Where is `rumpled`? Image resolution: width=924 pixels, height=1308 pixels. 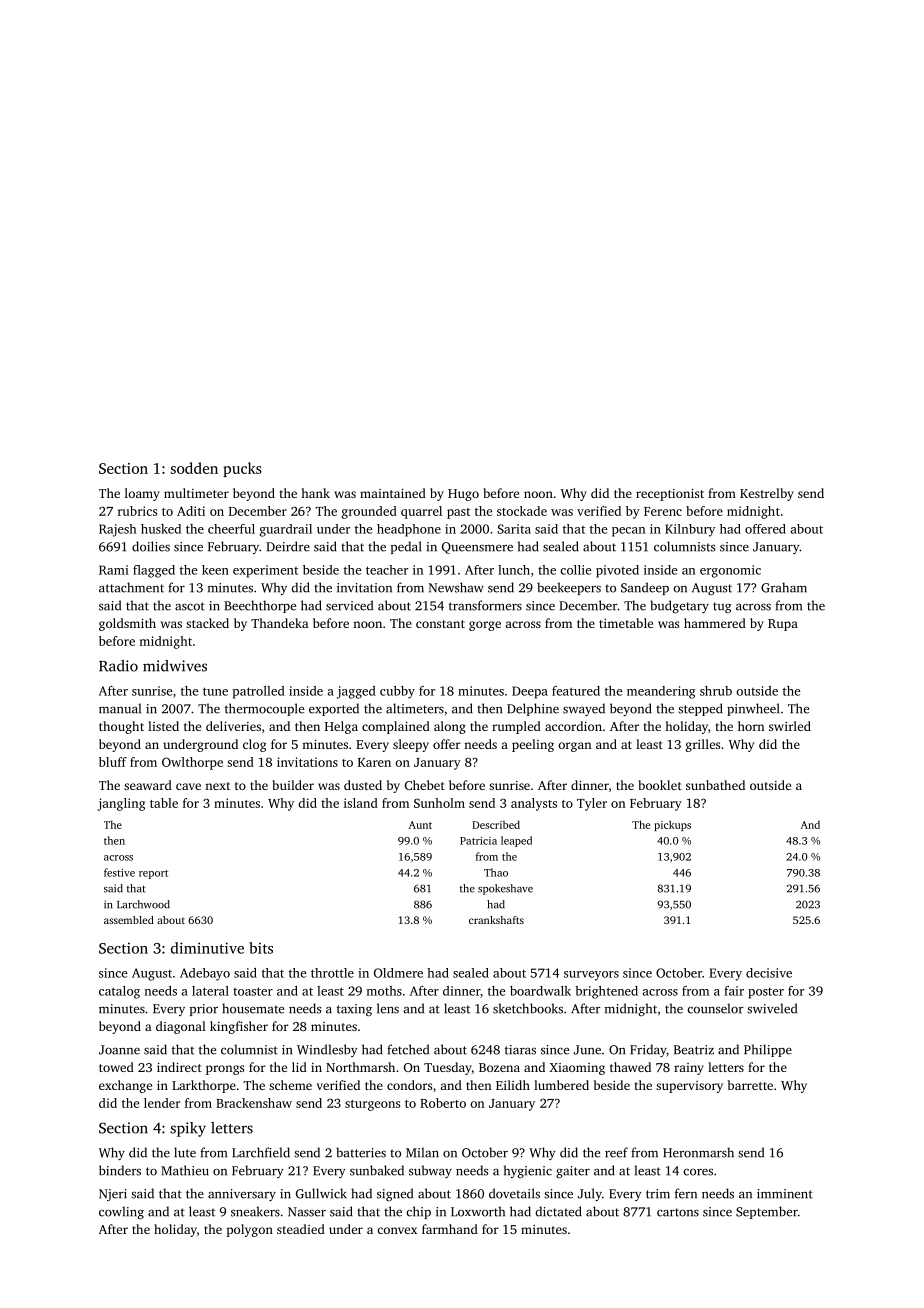
rumpled is located at coordinates (516, 727).
